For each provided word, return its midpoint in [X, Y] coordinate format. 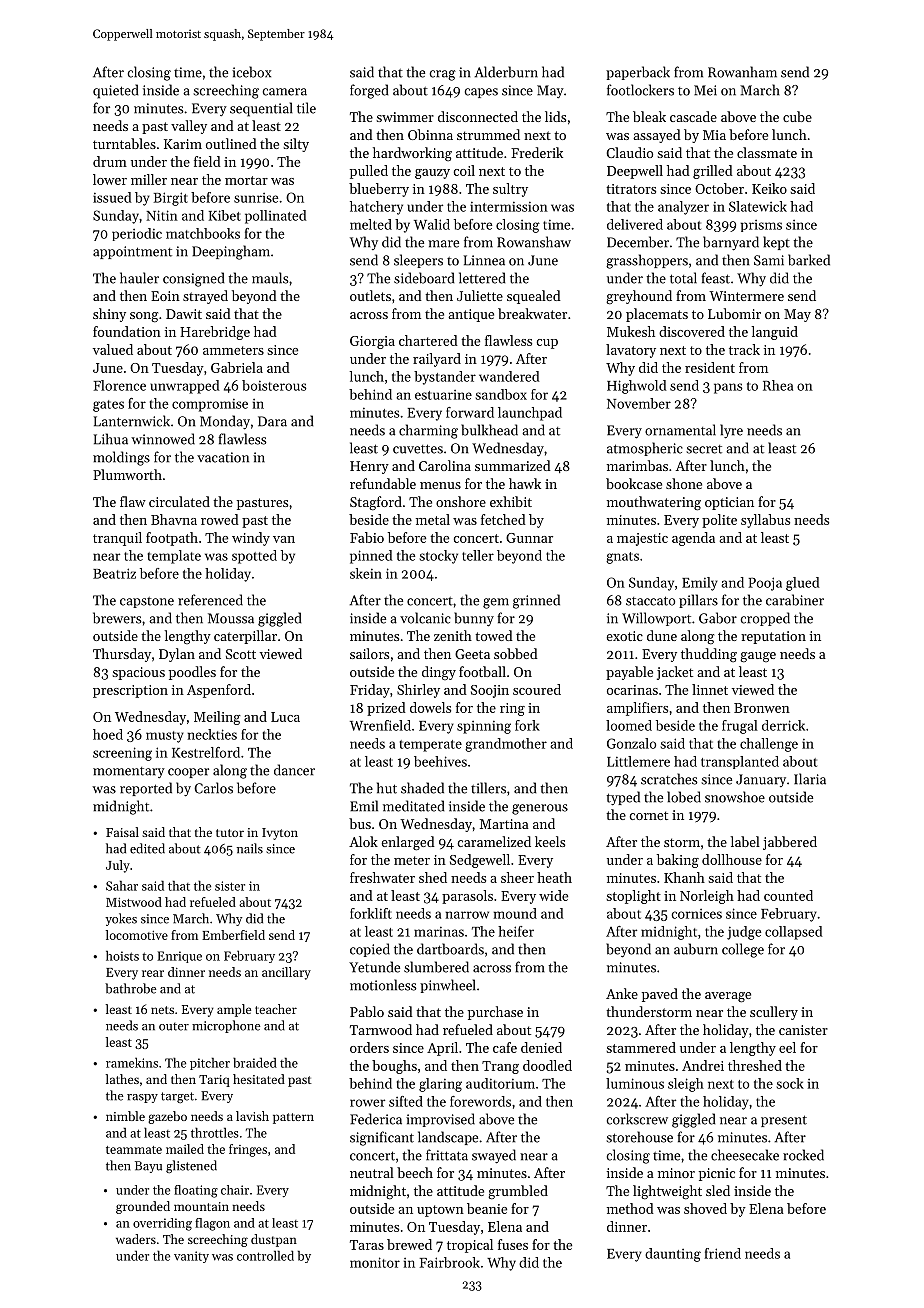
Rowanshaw [534, 242]
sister [230, 886]
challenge [769, 745]
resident [710, 367]
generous [540, 809]
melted [371, 224]
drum [110, 161]
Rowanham [742, 72]
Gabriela [237, 367]
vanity [191, 1257]
